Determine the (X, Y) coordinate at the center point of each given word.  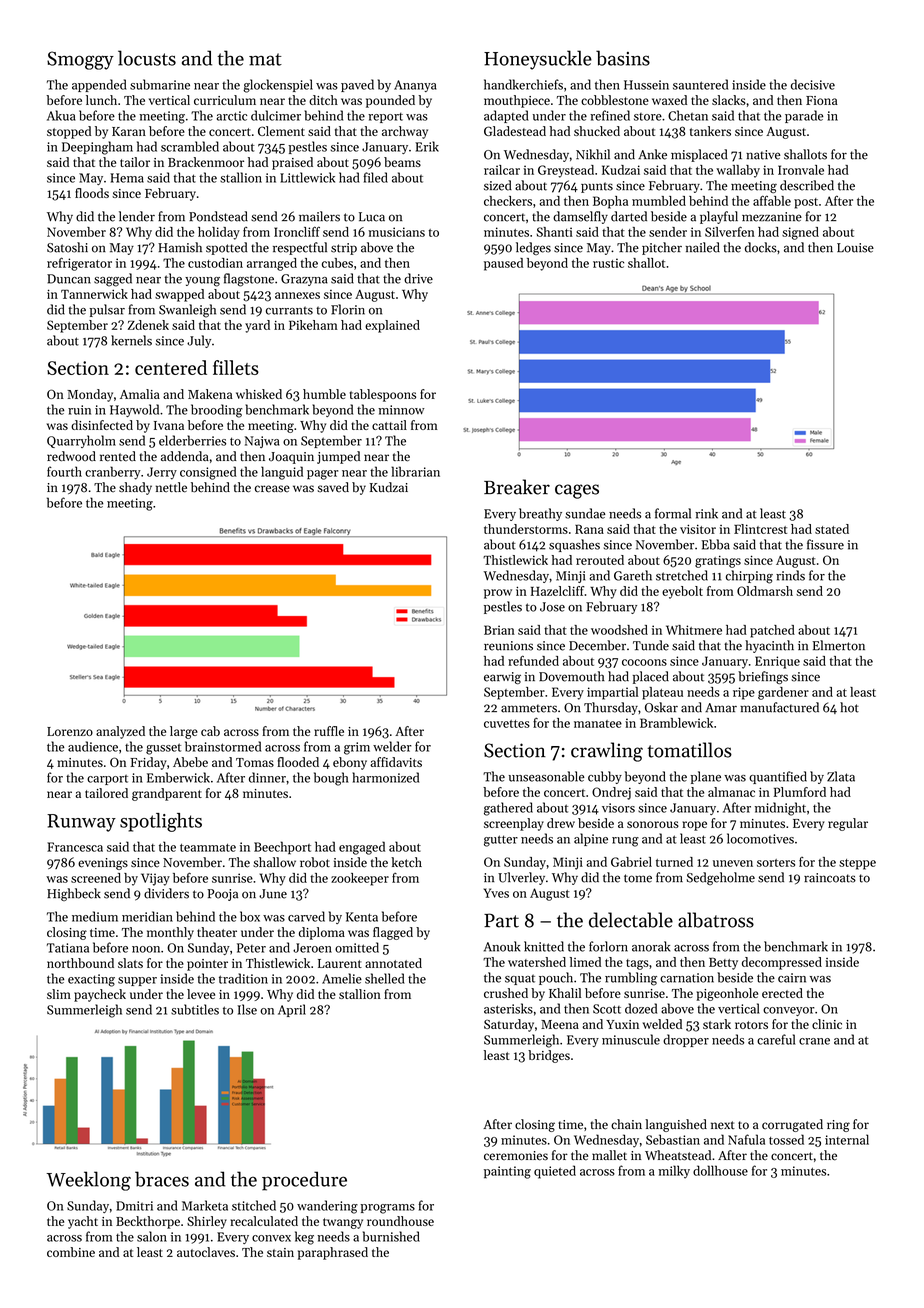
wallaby (738, 171)
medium (95, 916)
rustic (608, 263)
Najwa (262, 442)
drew (561, 823)
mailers (319, 216)
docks (761, 247)
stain (280, 1252)
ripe (744, 693)
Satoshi (67, 247)
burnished (391, 1236)
